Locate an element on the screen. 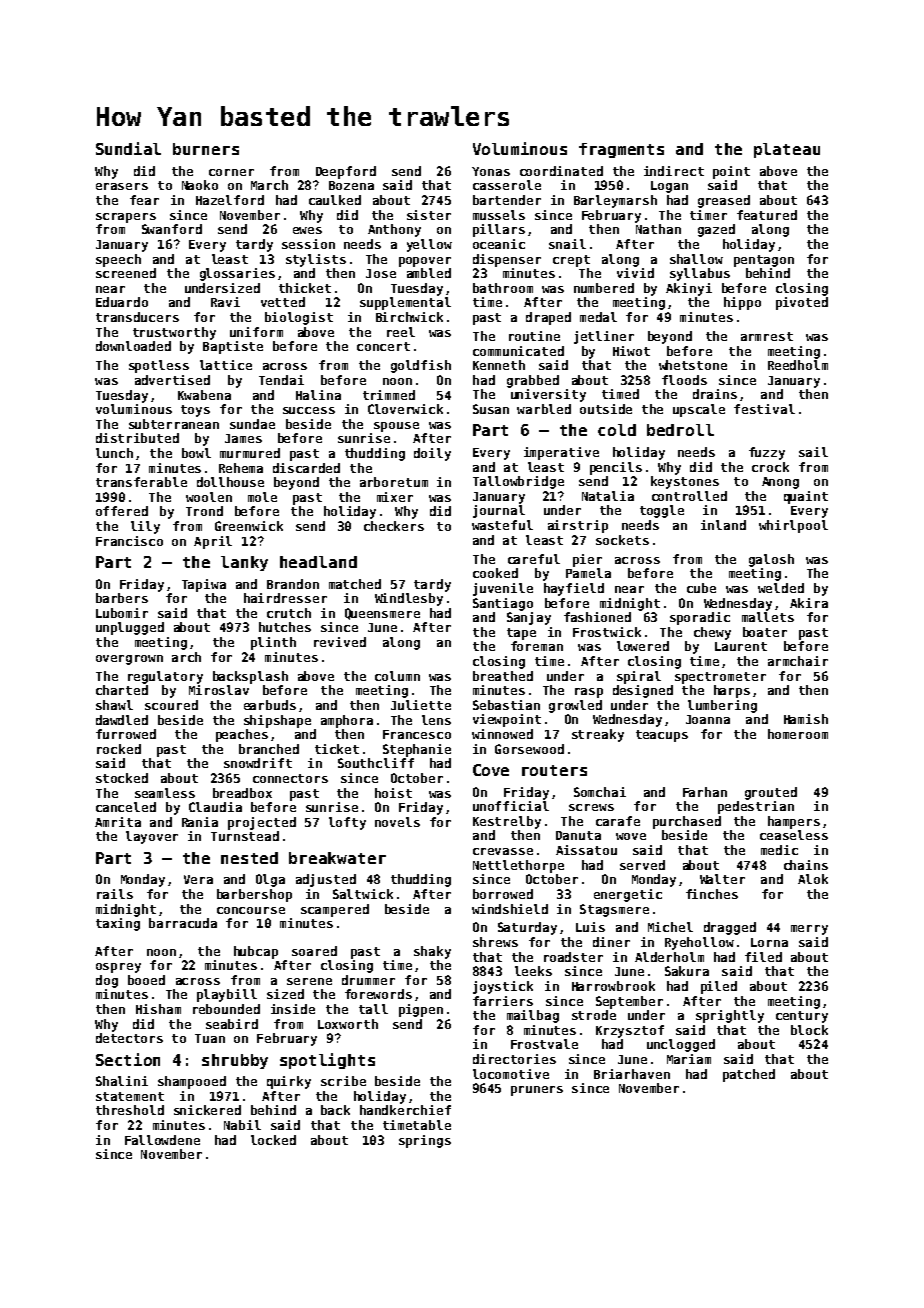  sockets is located at coordinates (622, 540).
